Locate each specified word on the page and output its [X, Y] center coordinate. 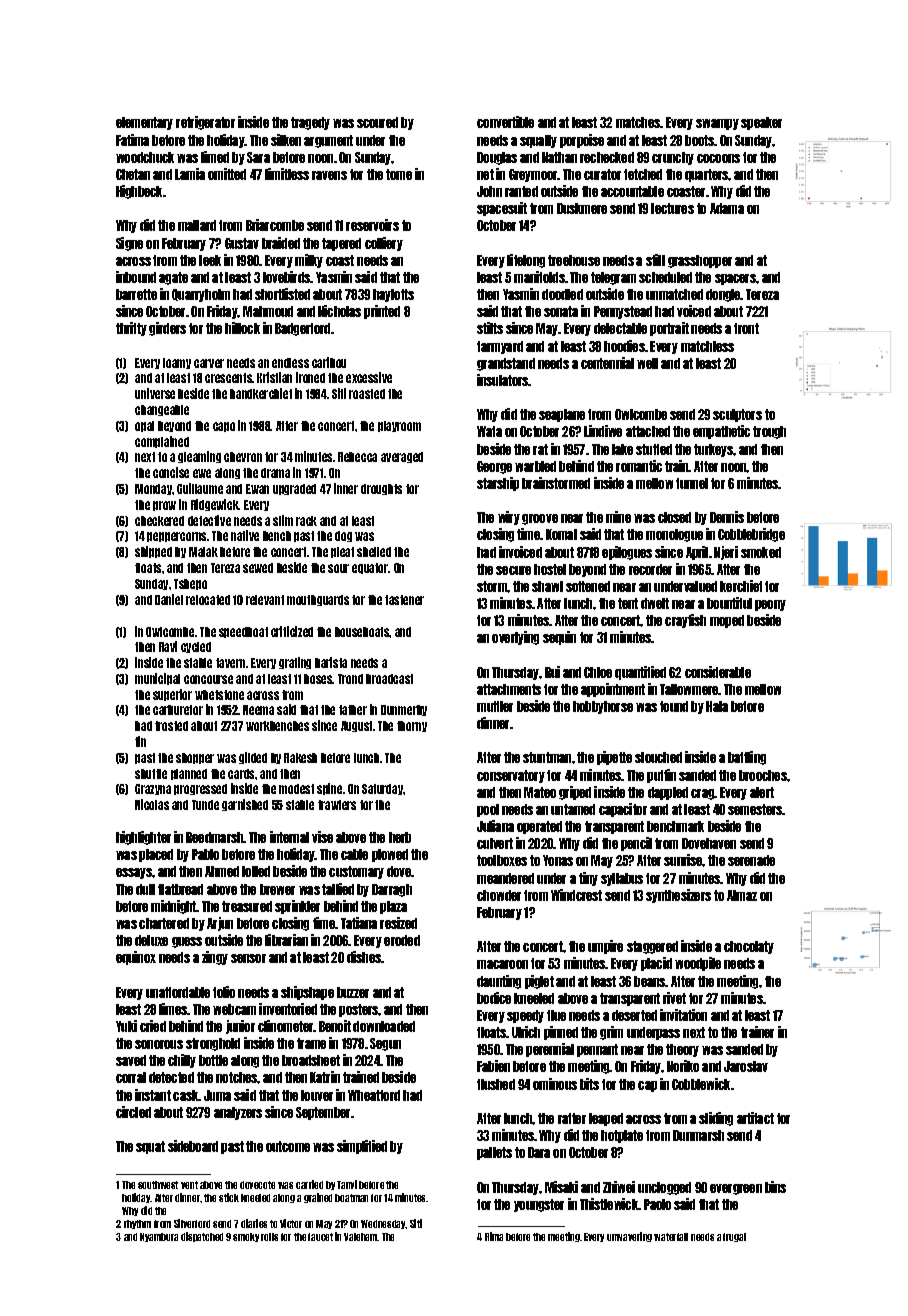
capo [224, 427]
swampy [717, 124]
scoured [377, 122]
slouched [658, 757]
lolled [256, 871]
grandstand [506, 364]
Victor [291, 1223]
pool [488, 810]
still [655, 260]
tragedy [310, 123]
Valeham [361, 1237]
